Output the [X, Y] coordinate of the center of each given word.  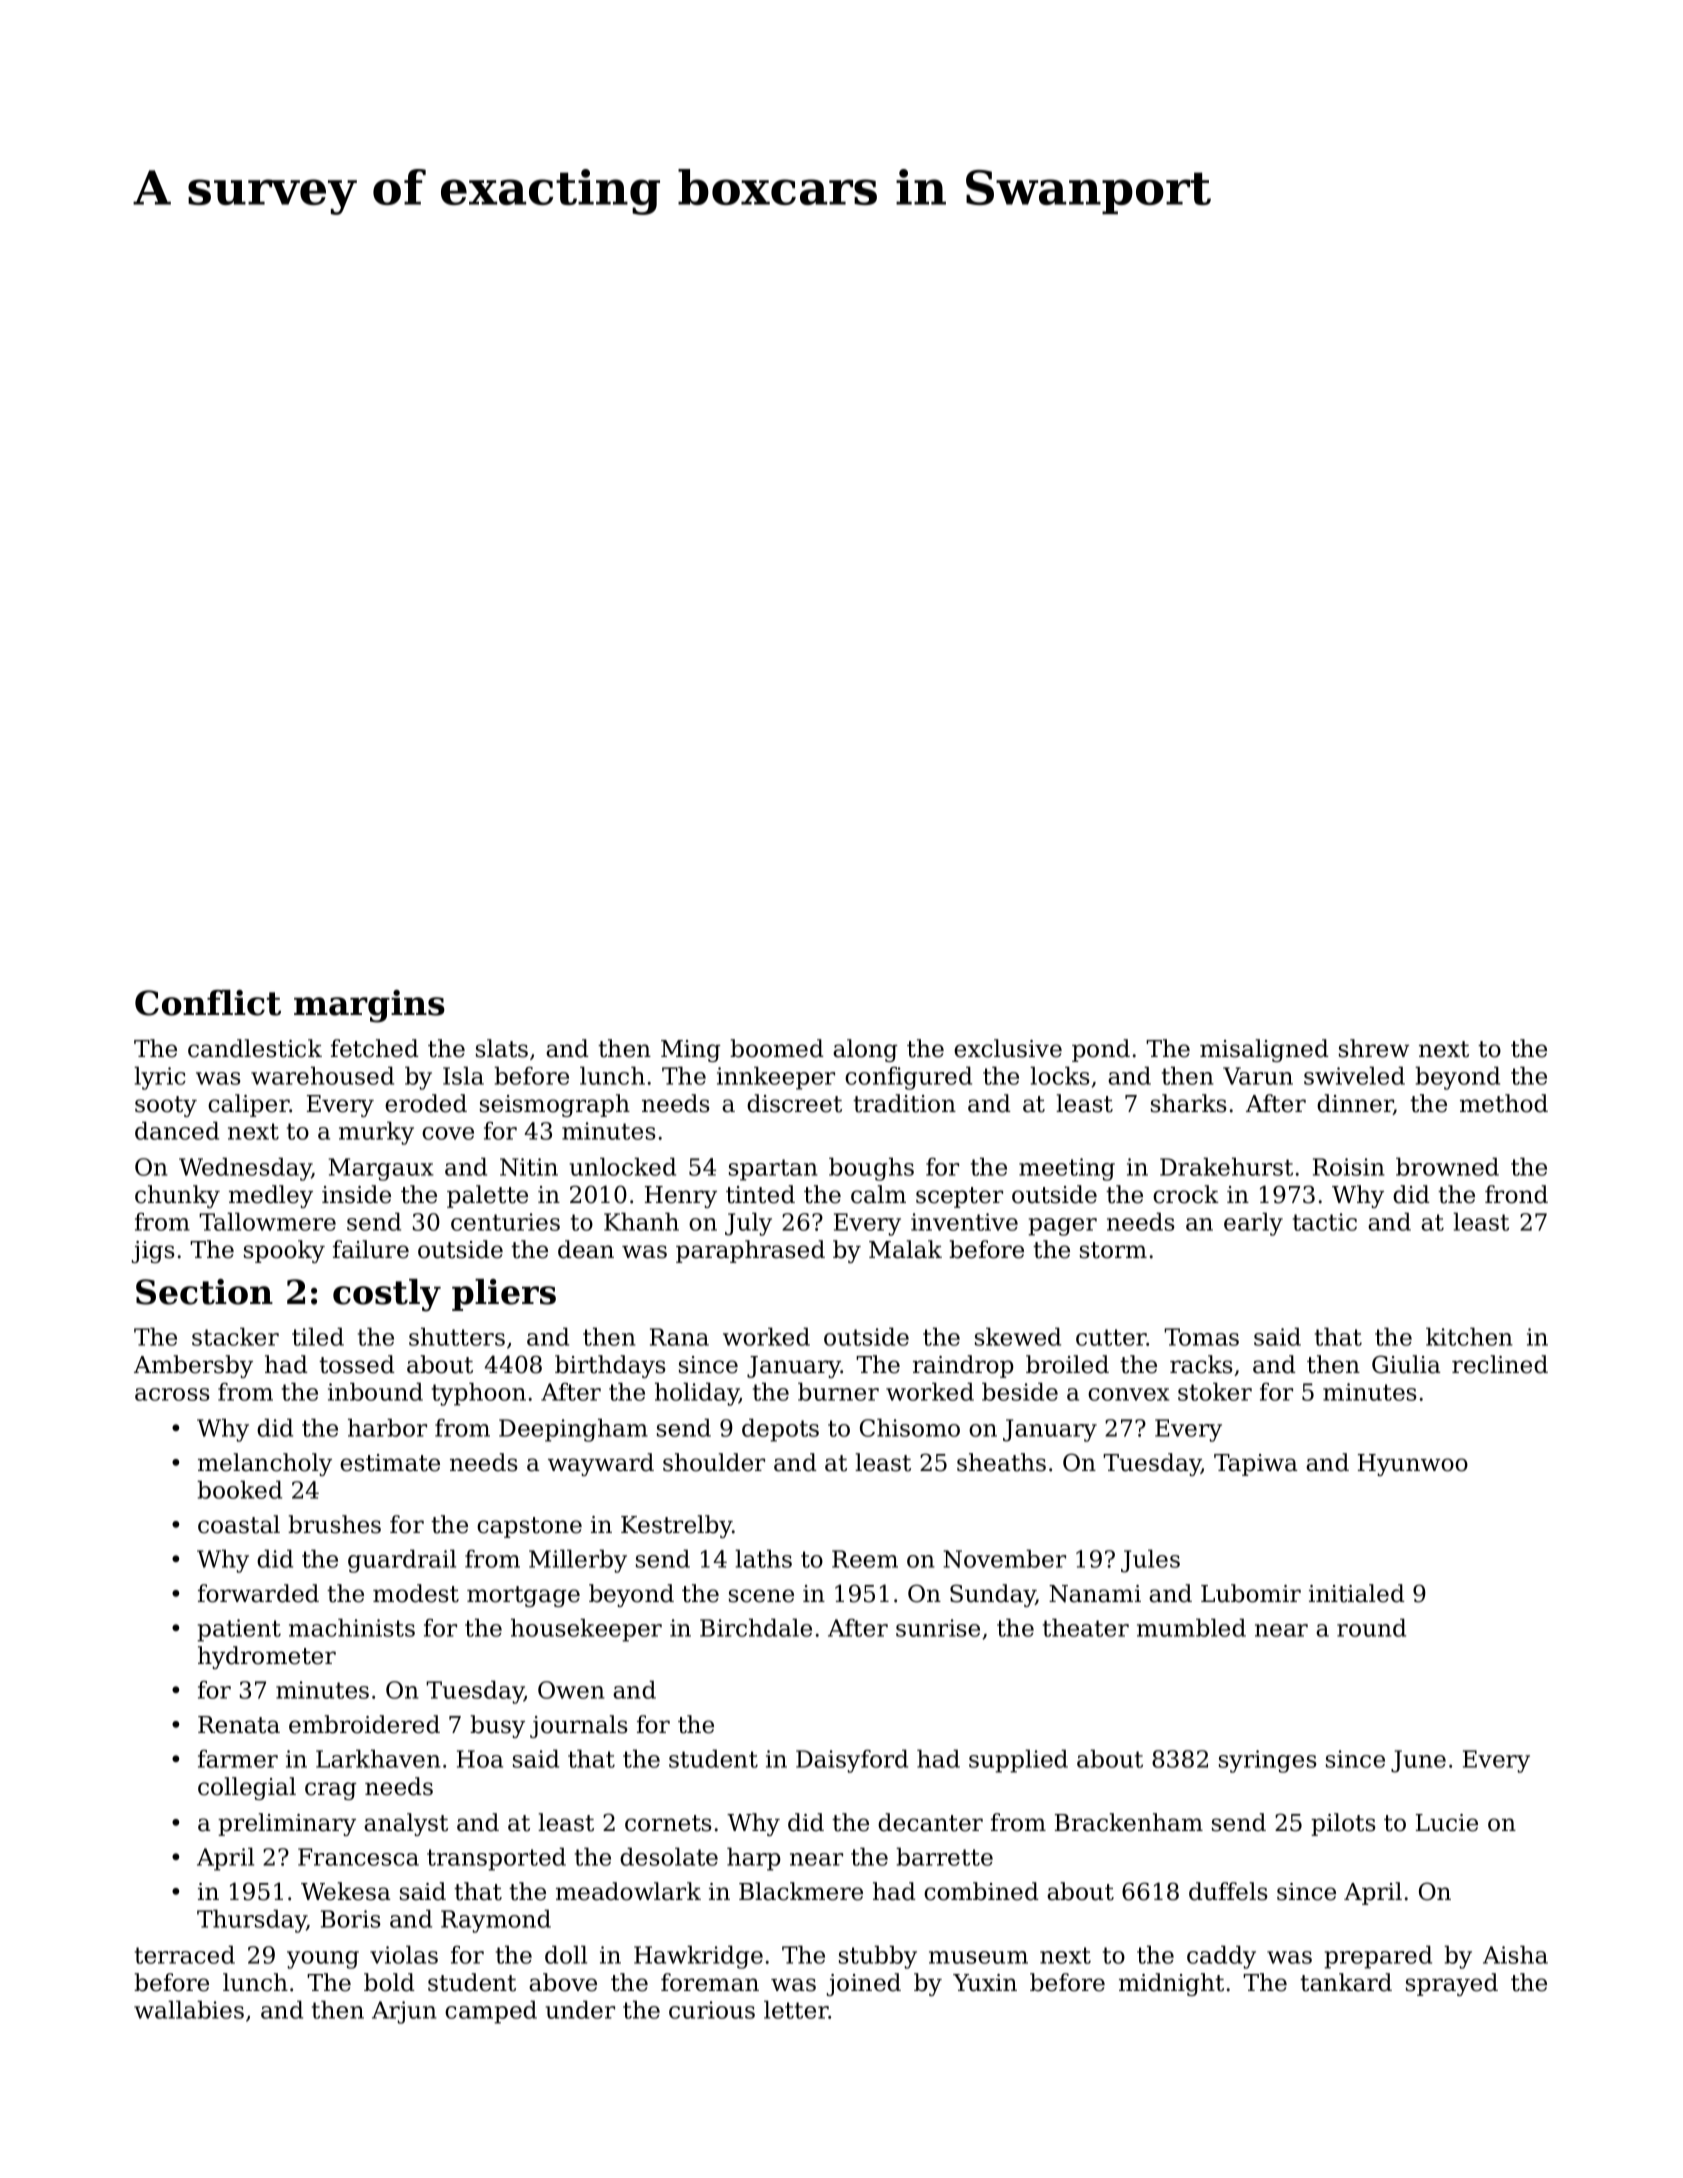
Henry [681, 1197]
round [1371, 1627]
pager [1062, 1227]
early [1253, 1224]
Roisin [1349, 1167]
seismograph [555, 1105]
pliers [504, 1295]
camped [491, 2012]
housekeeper [586, 1630]
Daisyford [852, 1761]
